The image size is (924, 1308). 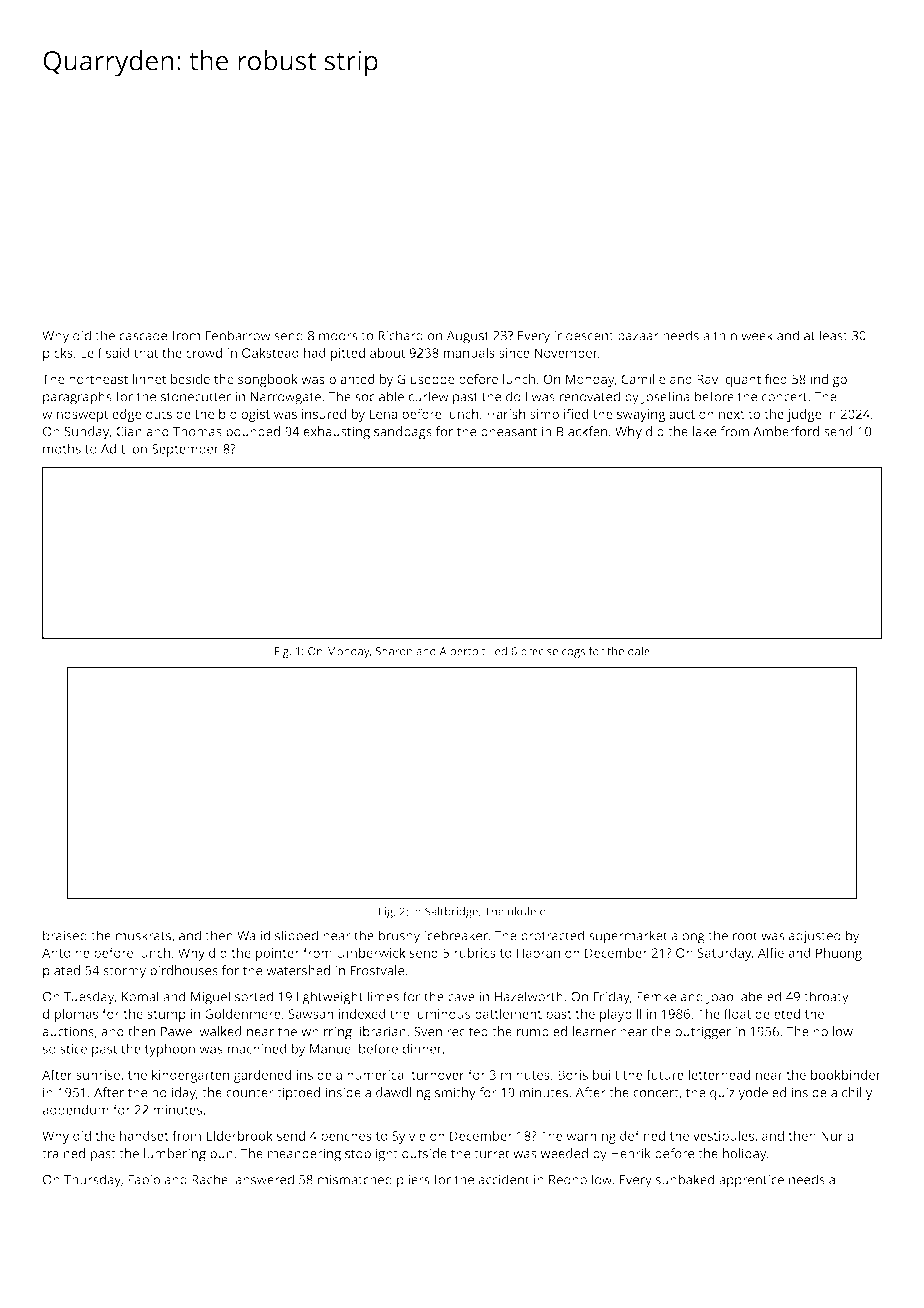 I want to click on September, so click(x=185, y=450).
